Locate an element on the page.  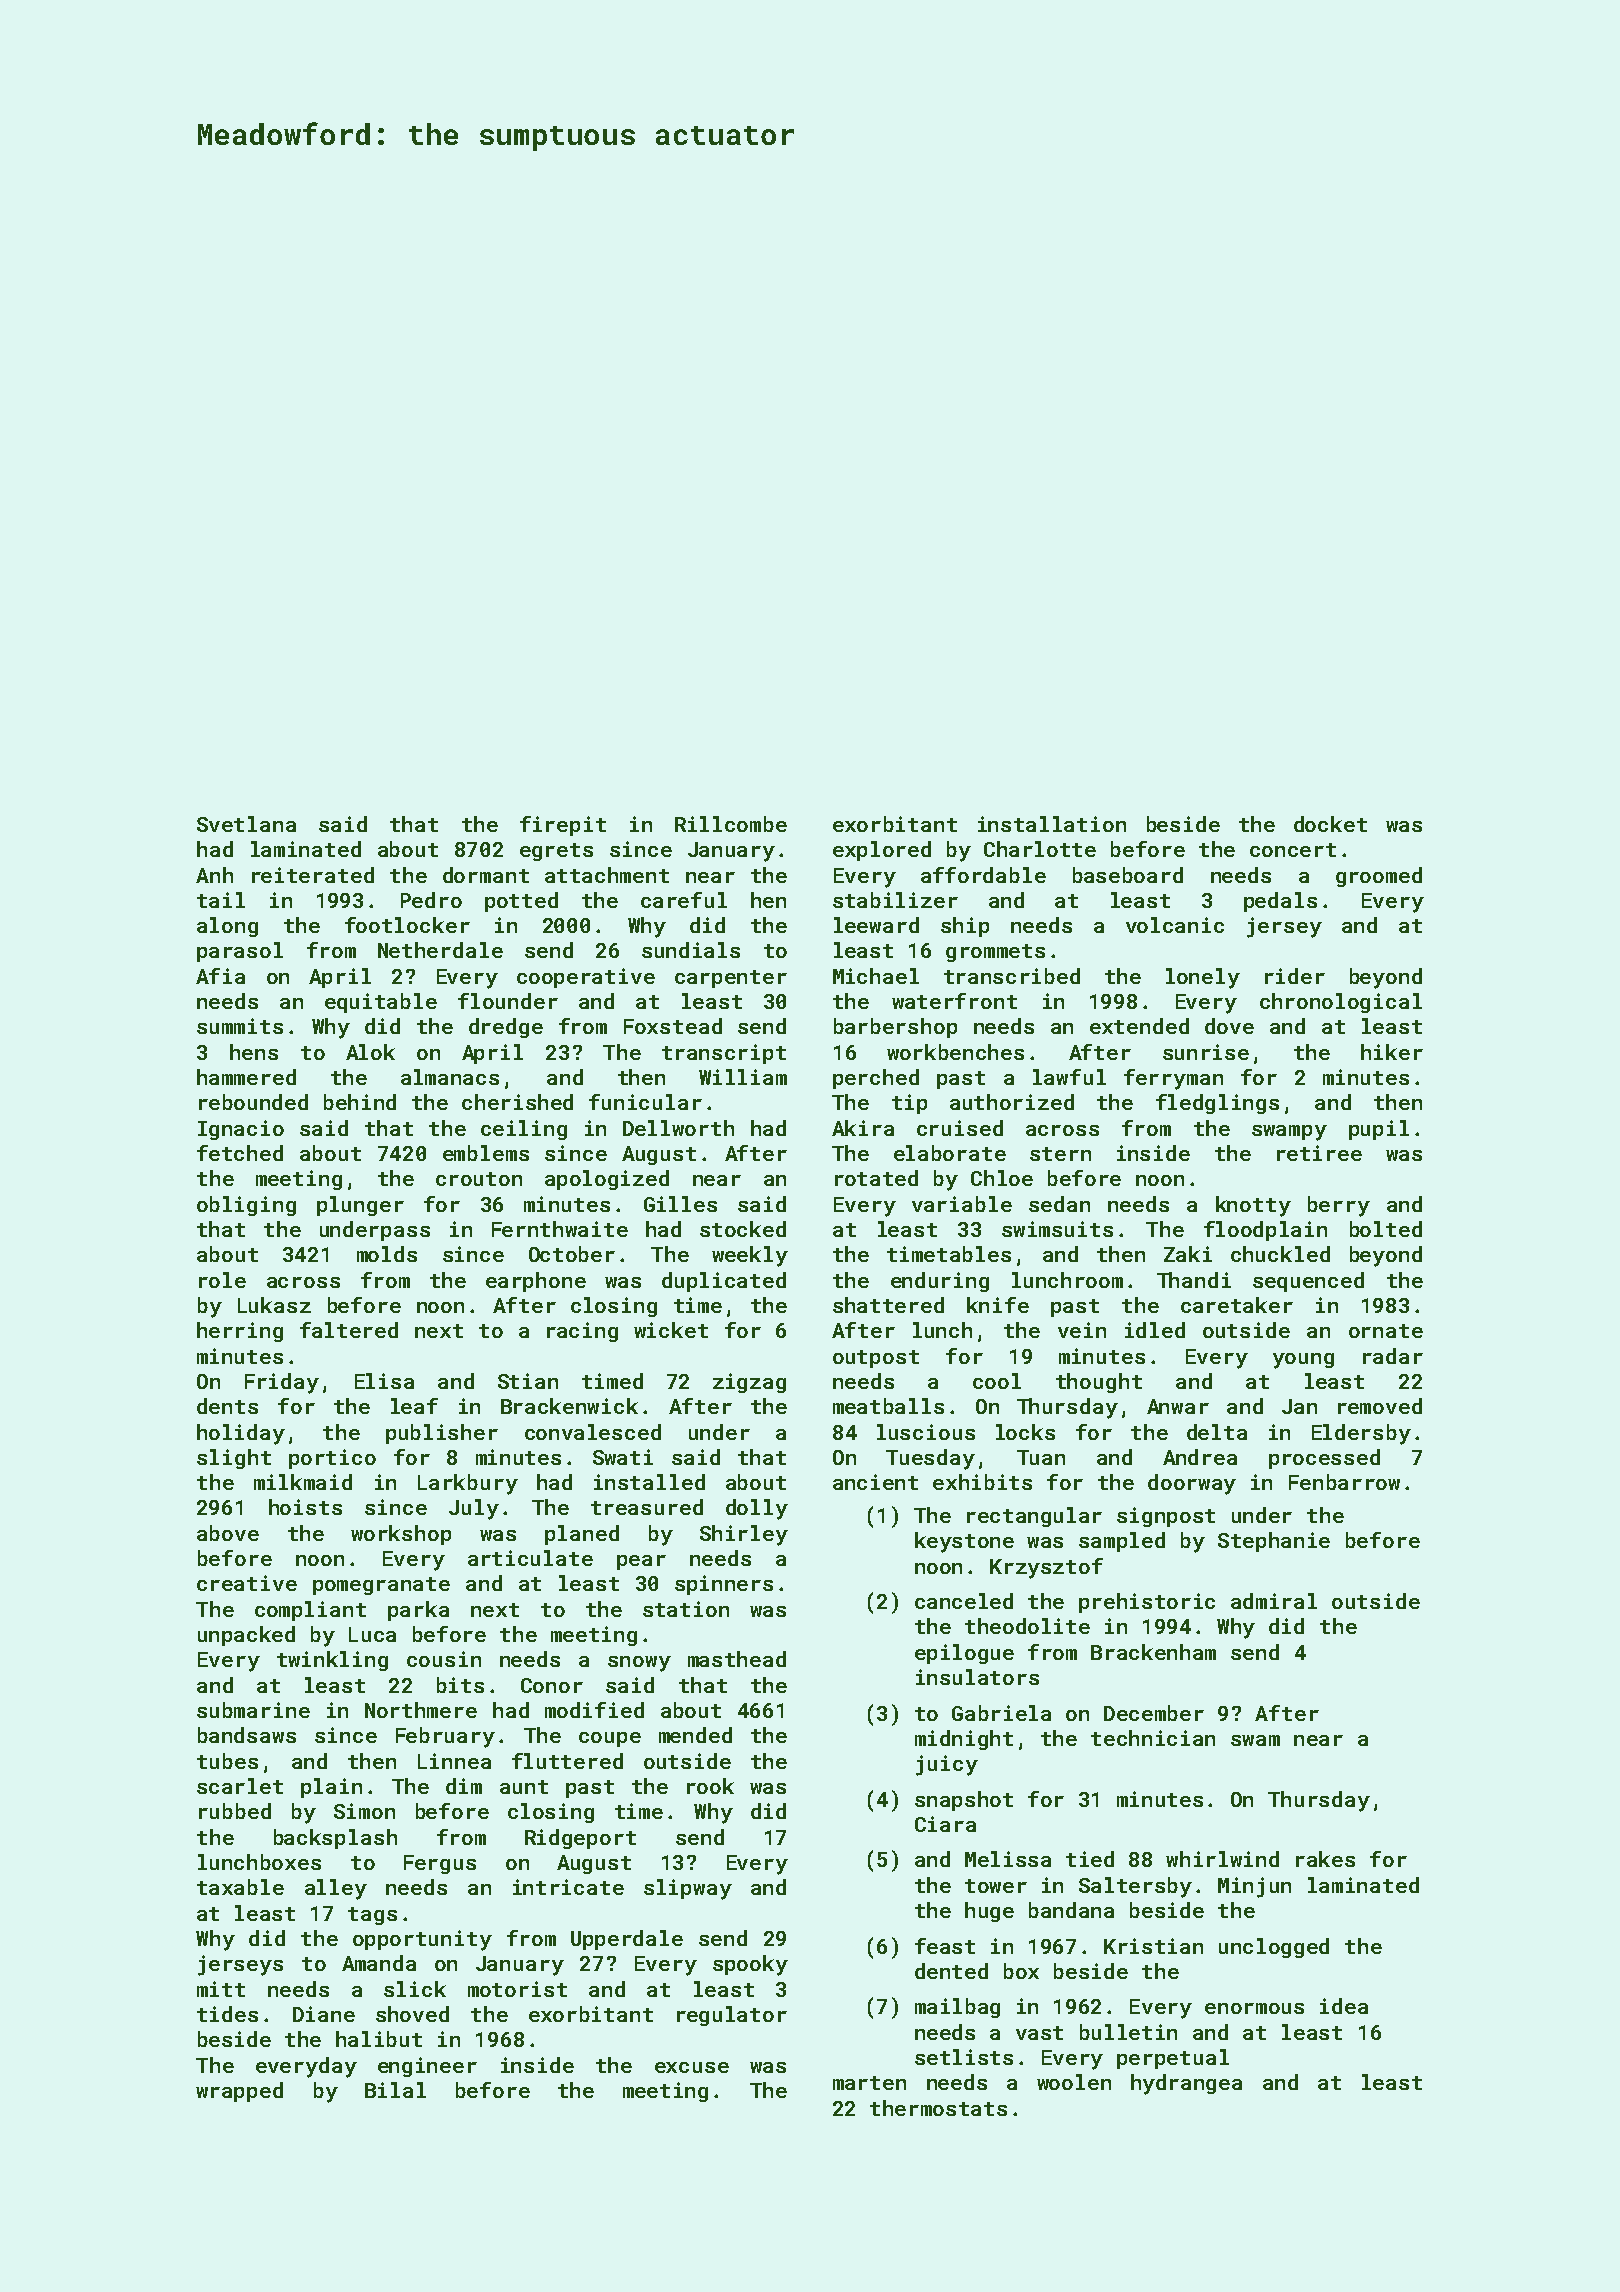
earphone is located at coordinates (536, 1282).
